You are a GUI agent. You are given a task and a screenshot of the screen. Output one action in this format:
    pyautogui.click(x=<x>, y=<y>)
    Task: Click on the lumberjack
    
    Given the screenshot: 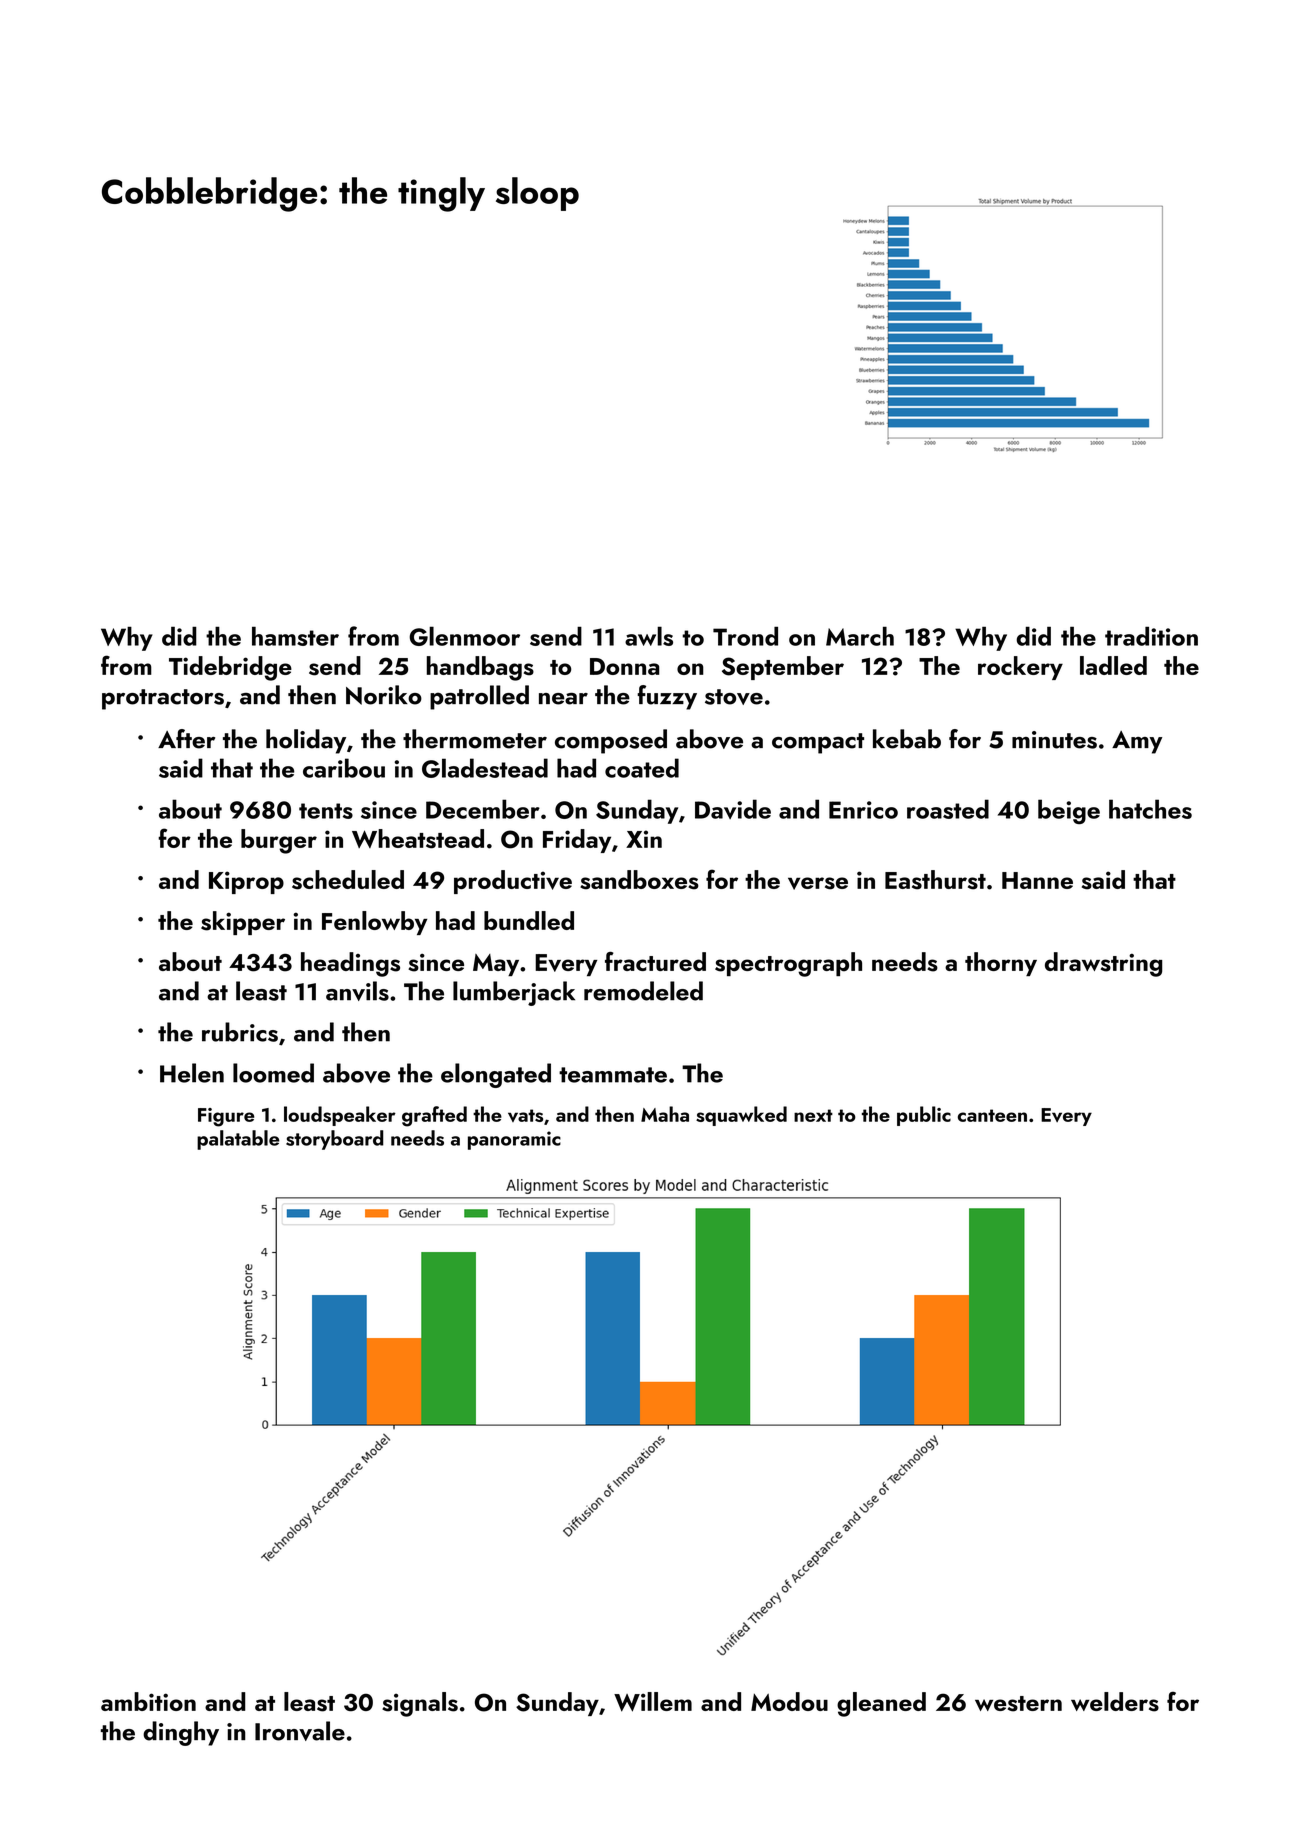 What is the action you would take?
    pyautogui.click(x=514, y=993)
